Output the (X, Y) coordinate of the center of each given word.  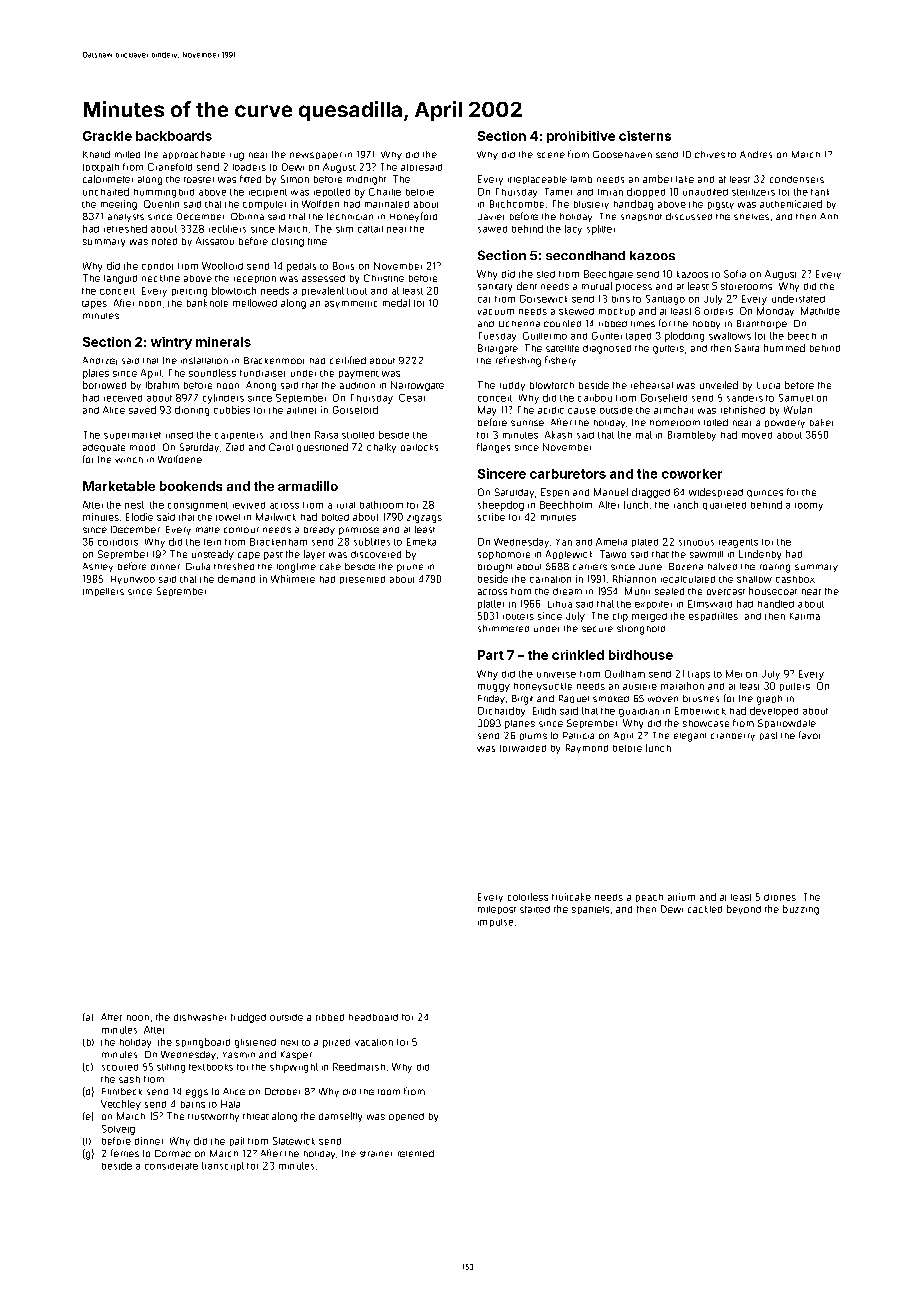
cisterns (645, 136)
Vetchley (121, 1105)
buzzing (801, 910)
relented (416, 1153)
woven (663, 699)
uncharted (106, 192)
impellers (103, 592)
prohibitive (581, 137)
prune (410, 568)
